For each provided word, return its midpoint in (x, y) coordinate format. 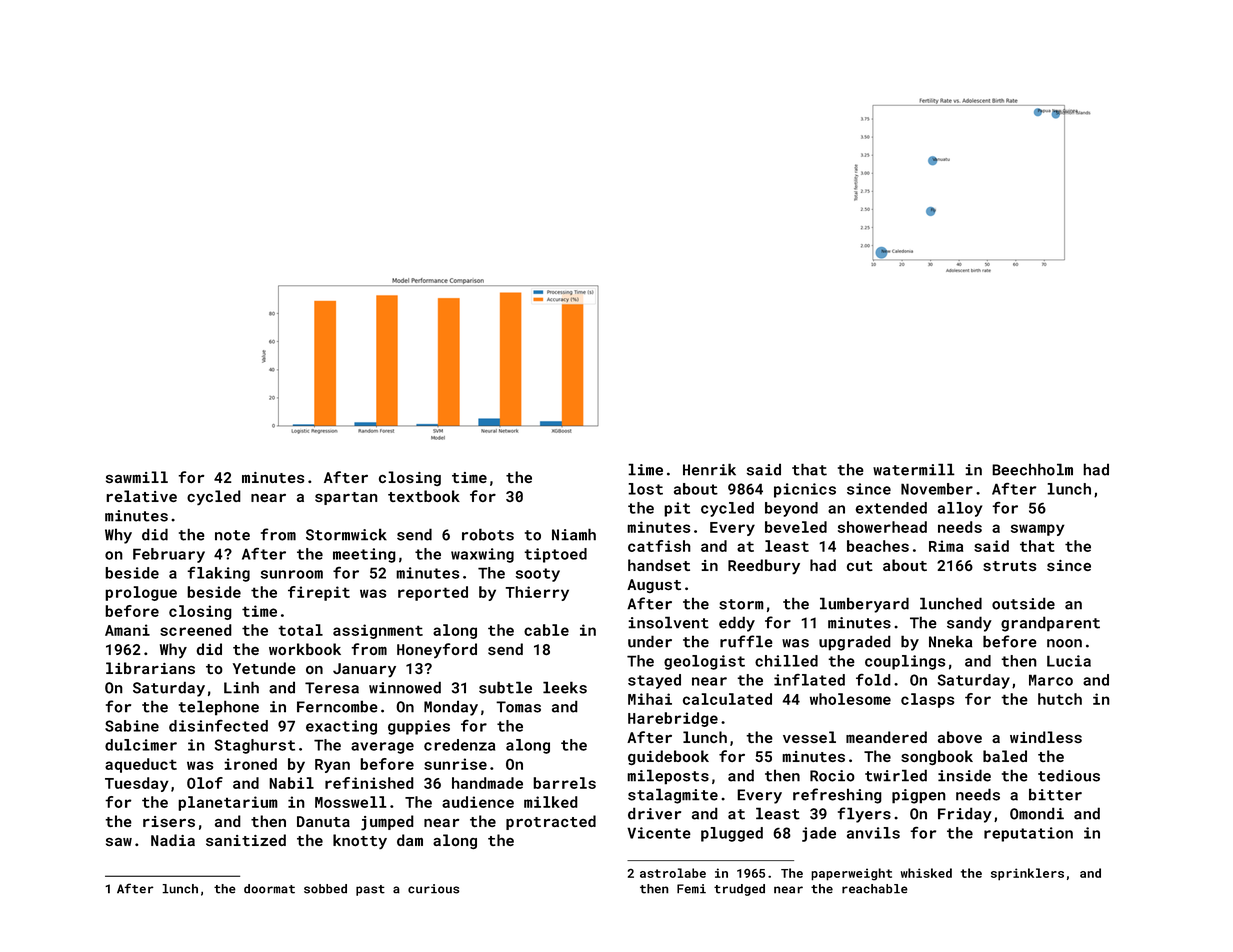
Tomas (518, 707)
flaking (218, 574)
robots (488, 534)
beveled (796, 527)
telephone (219, 708)
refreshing (837, 796)
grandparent (1050, 624)
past (370, 890)
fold (873, 680)
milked (551, 802)
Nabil (291, 783)
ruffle (746, 641)
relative (141, 496)
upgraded (855, 643)
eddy (737, 624)
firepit (319, 593)
